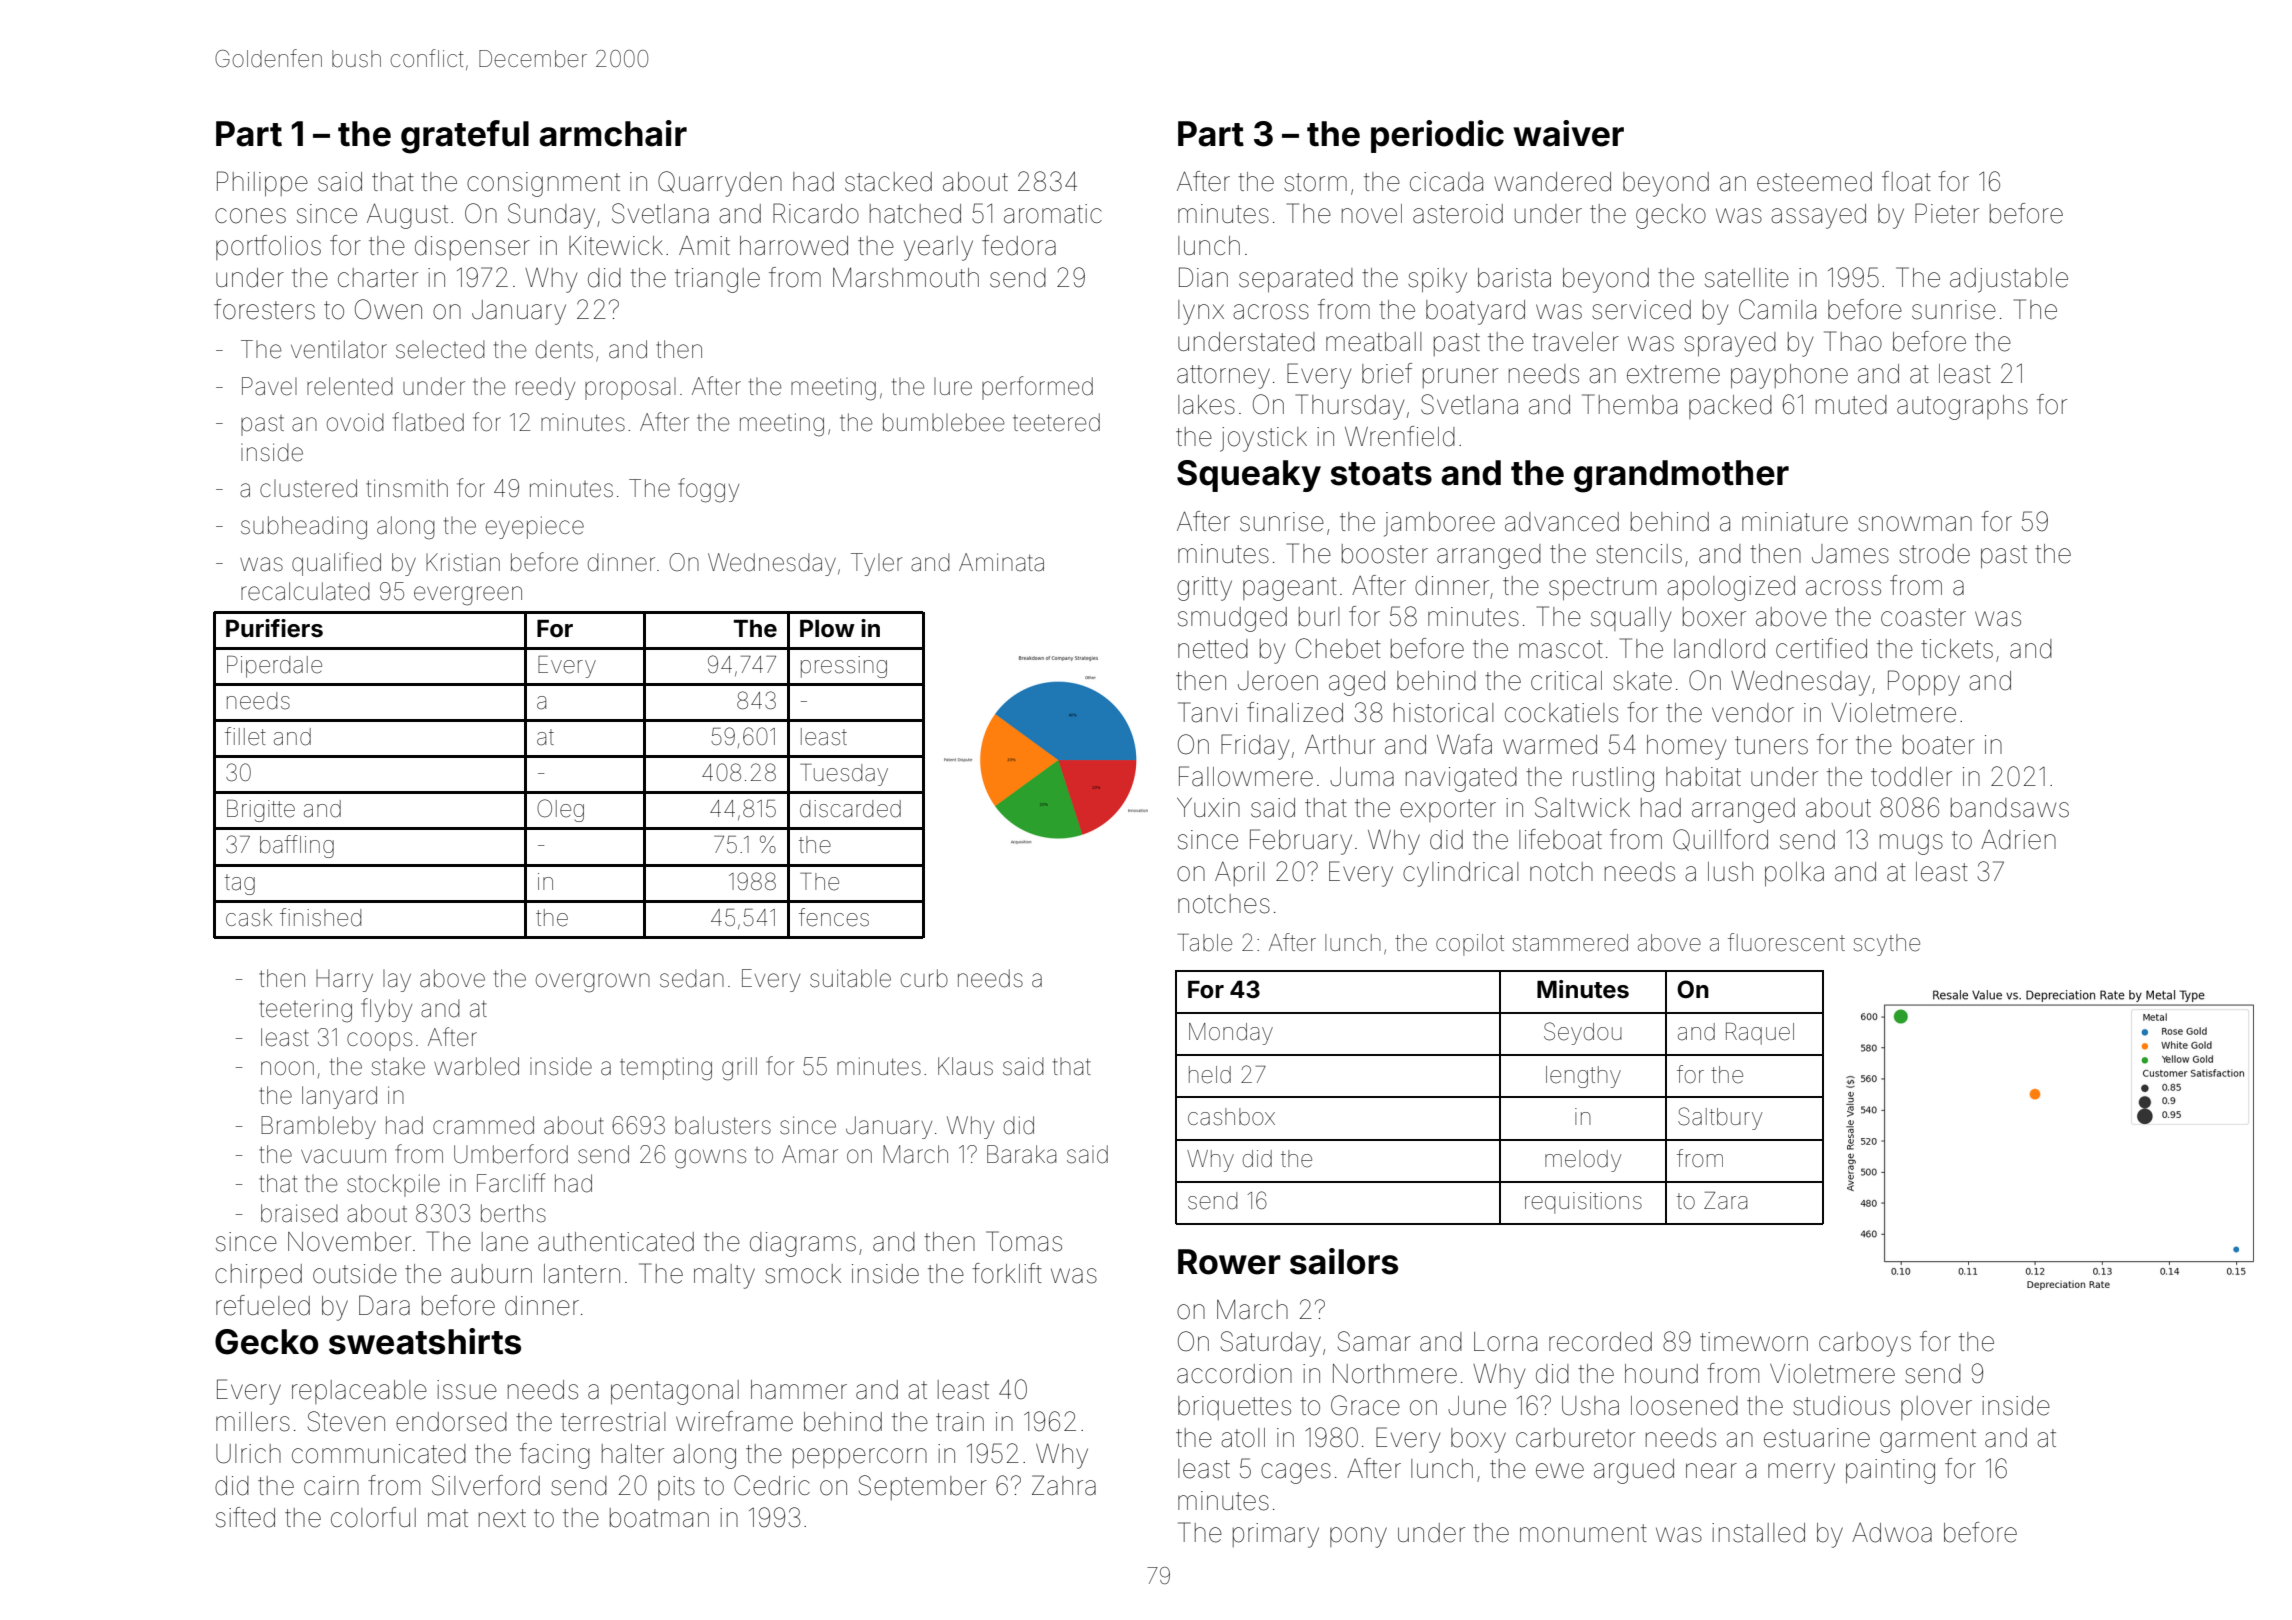 This image has width=2292, height=1620. Describe the element at coordinates (379, 1041) in the image. I see `coops` at that location.
